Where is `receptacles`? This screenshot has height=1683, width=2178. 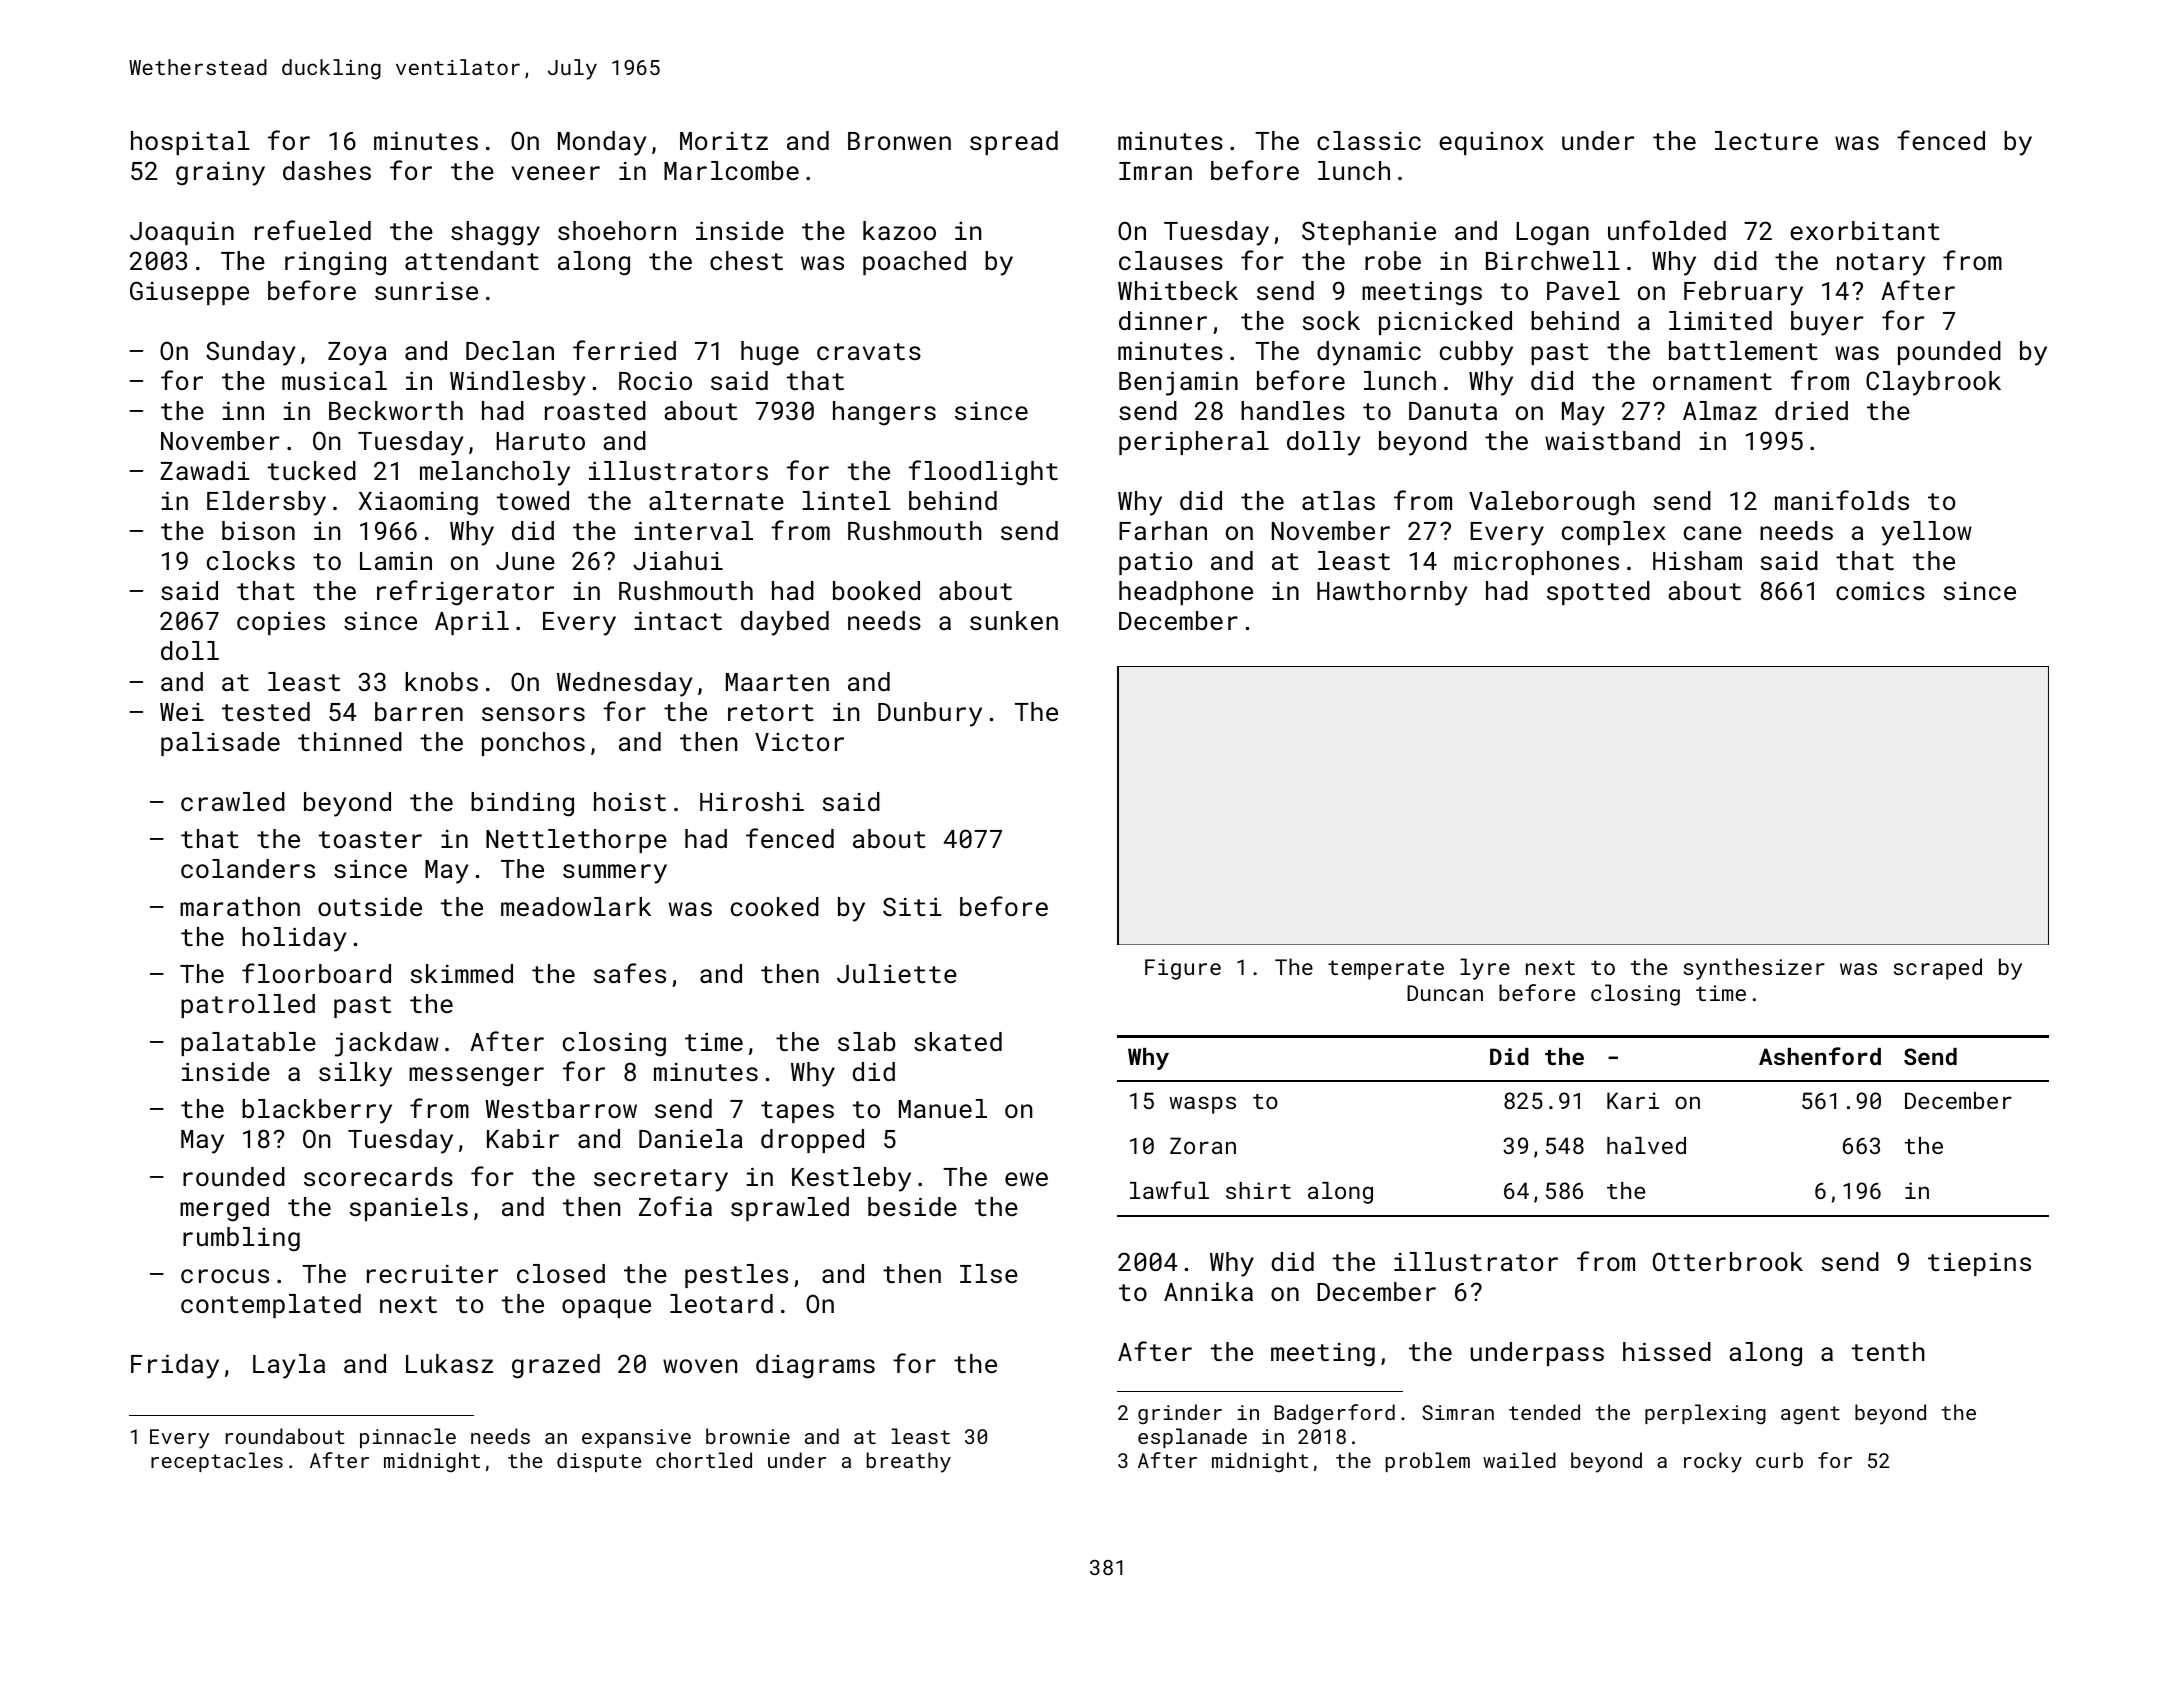
receptacles is located at coordinates (217, 1462).
